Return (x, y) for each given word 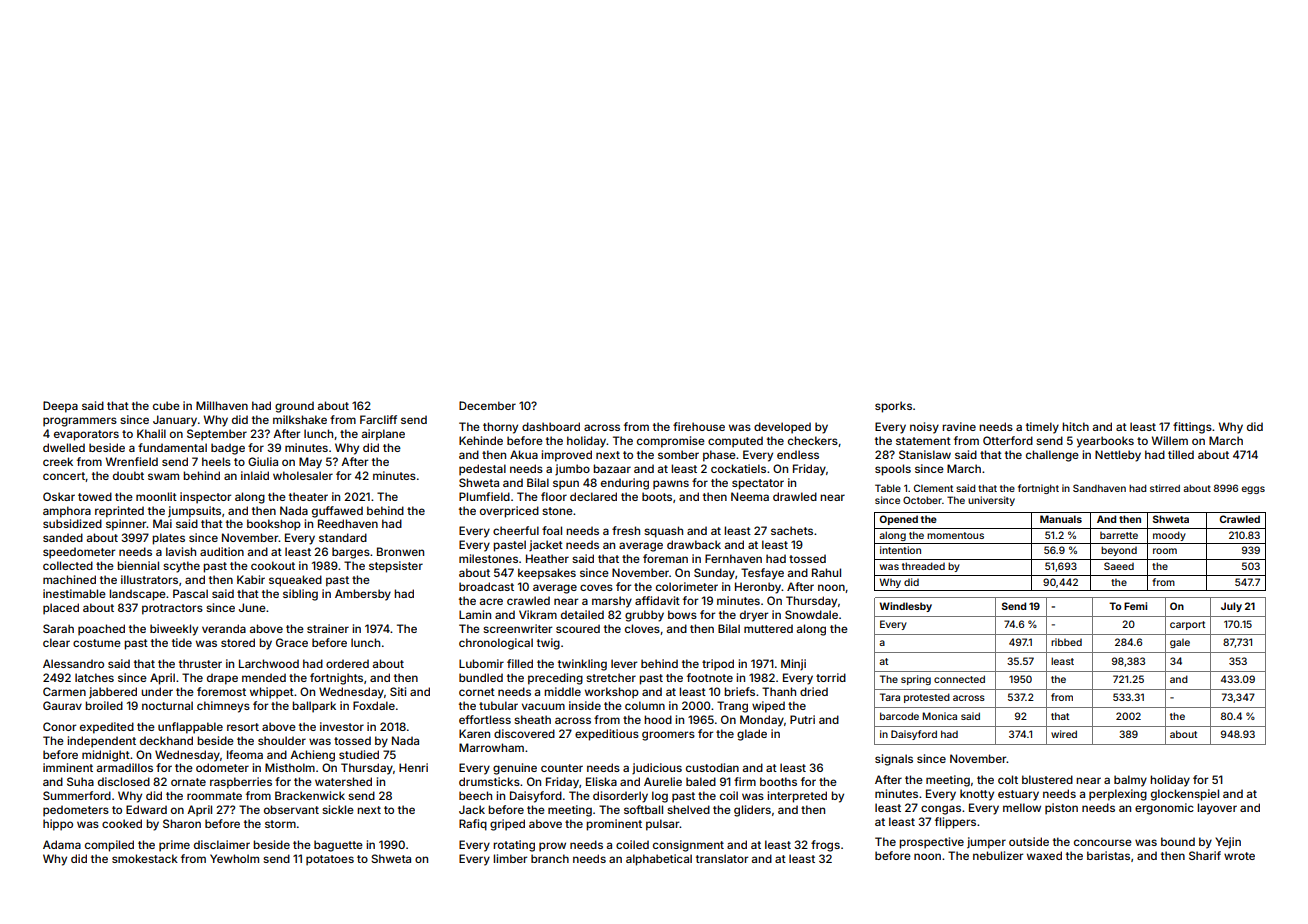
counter (562, 768)
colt (1008, 779)
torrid (831, 677)
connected (959, 679)
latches (94, 677)
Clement (933, 488)
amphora (67, 512)
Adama (62, 844)
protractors (172, 609)
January (175, 421)
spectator (758, 484)
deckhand (166, 740)
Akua (524, 454)
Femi (1135, 606)
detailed (582, 614)
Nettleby (1118, 456)
